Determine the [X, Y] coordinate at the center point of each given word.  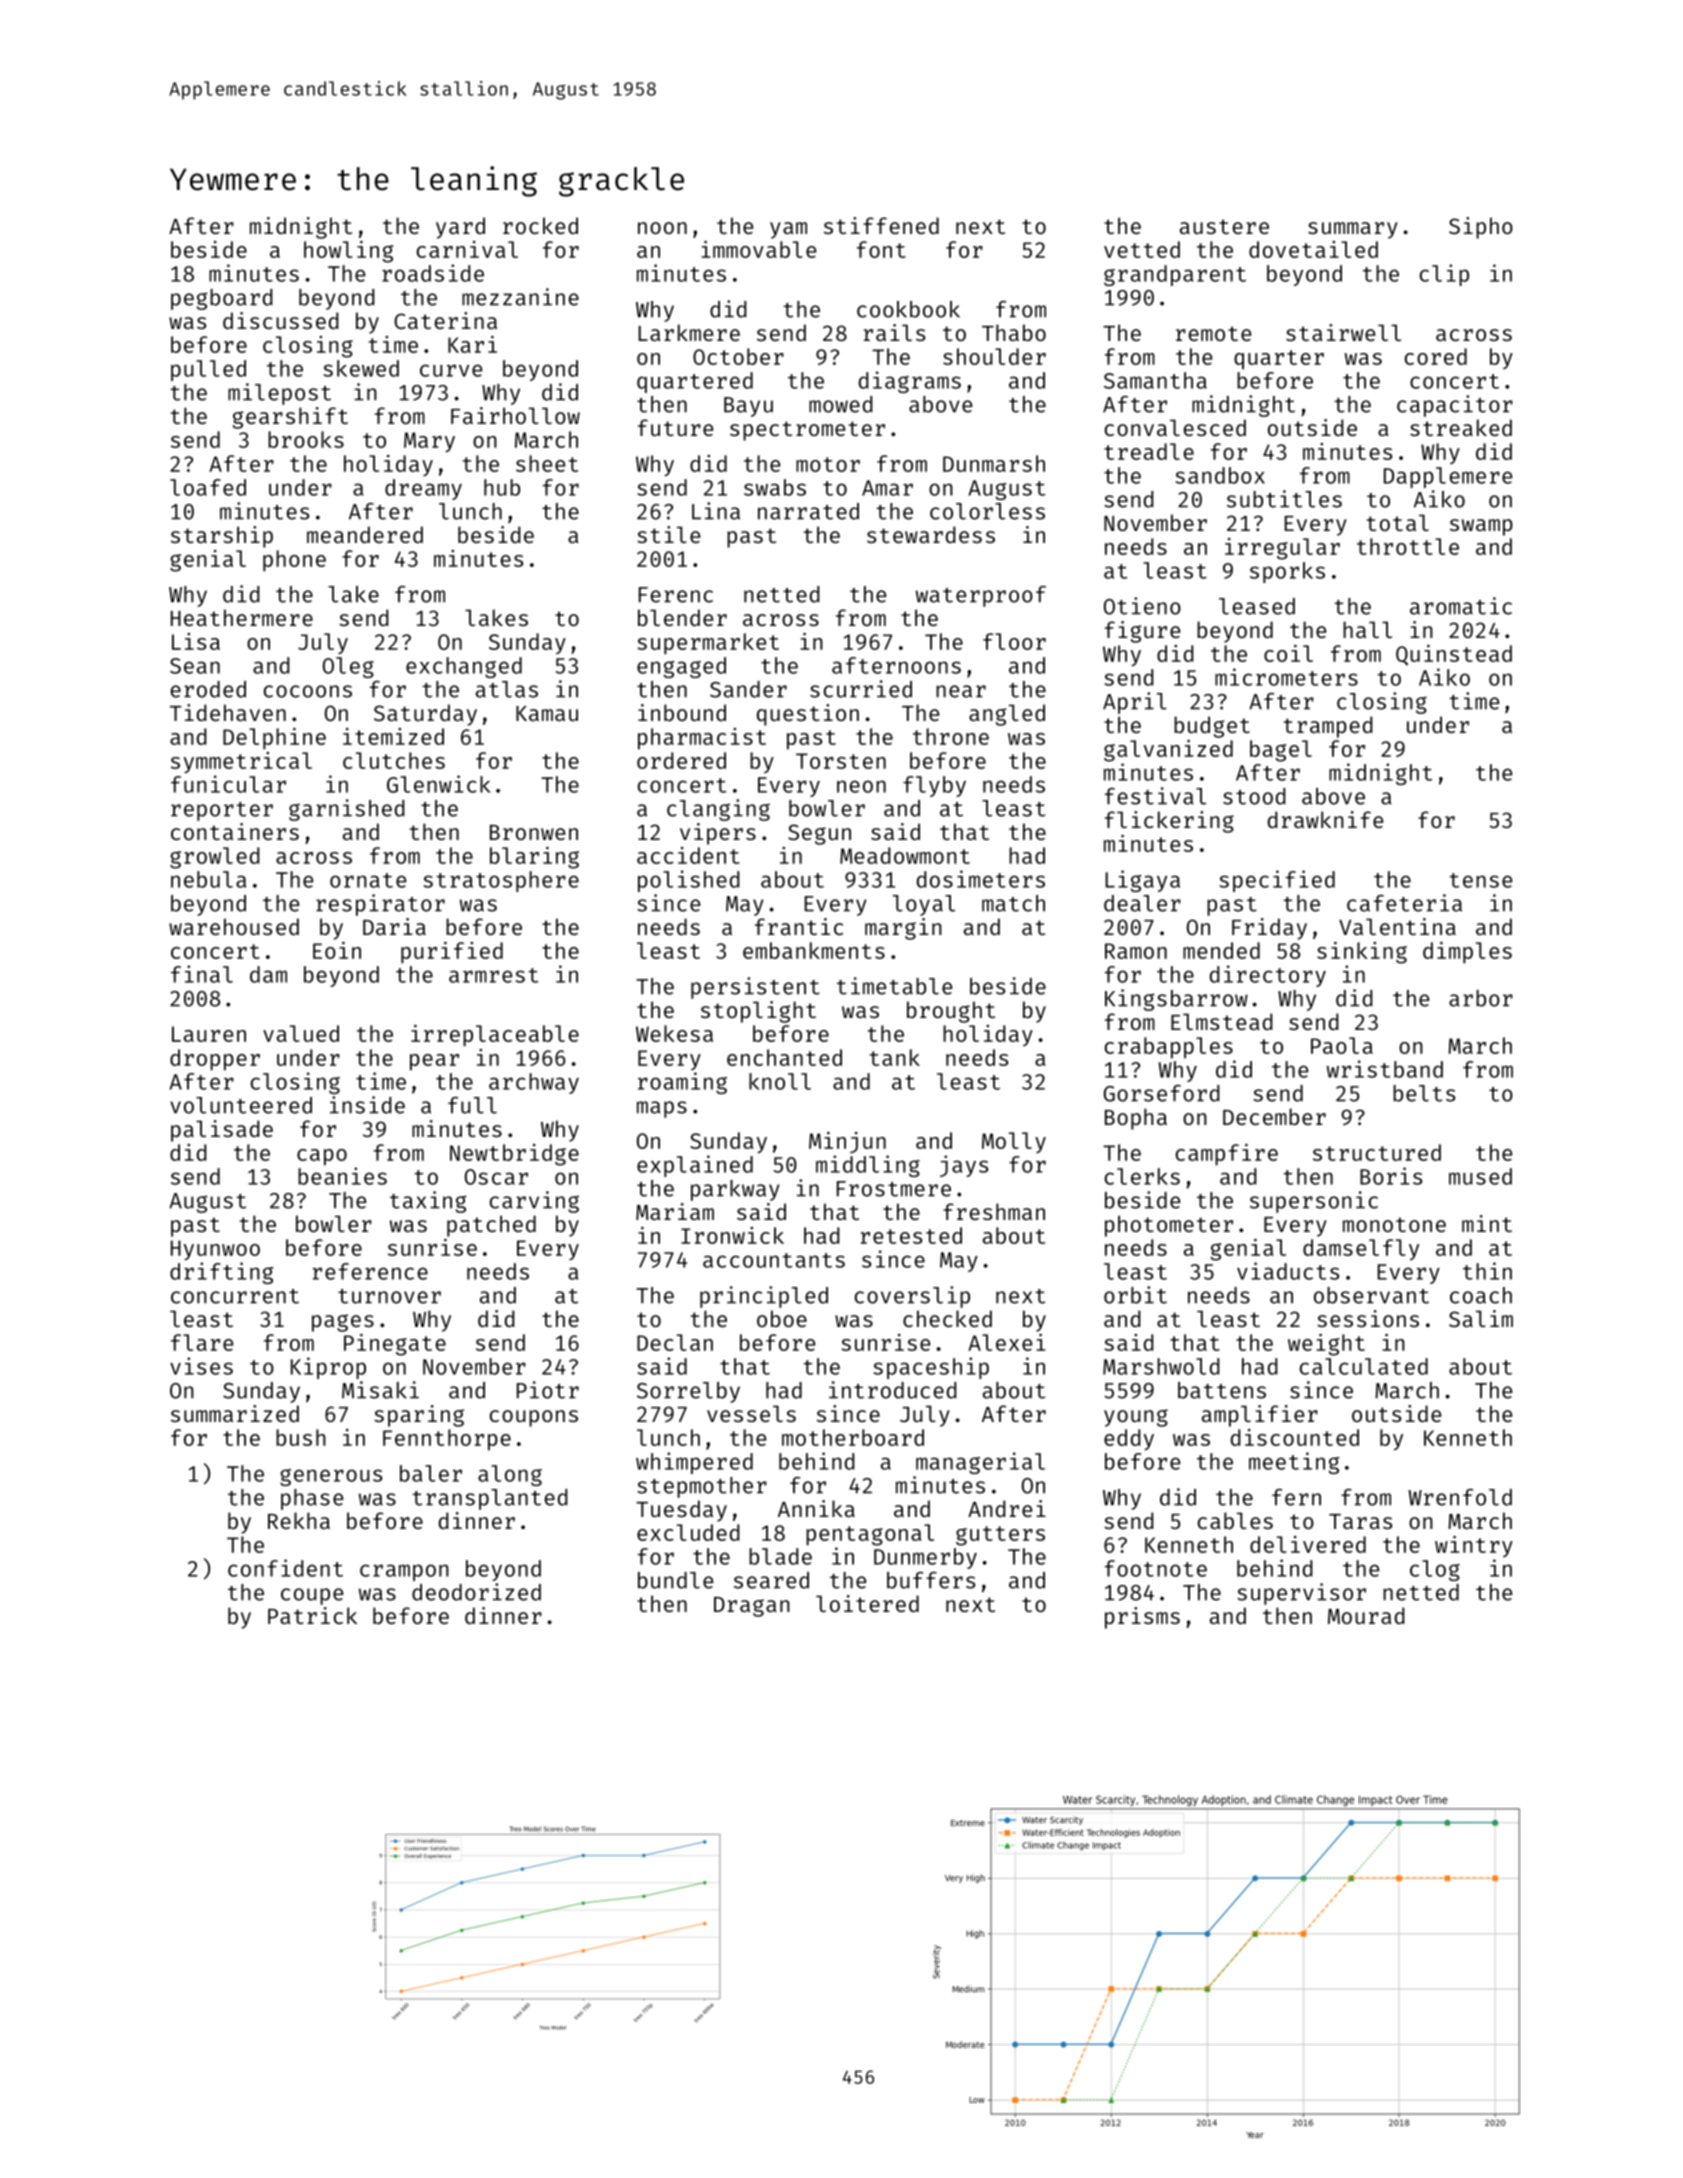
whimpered [694, 1463]
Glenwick [439, 784]
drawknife [1325, 819]
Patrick [312, 1615]
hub [502, 487]
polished [689, 881]
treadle [1149, 451]
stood [1254, 796]
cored [1436, 356]
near [961, 691]
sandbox [1220, 475]
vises [201, 1366]
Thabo [1014, 332]
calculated [1364, 1366]
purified [452, 953]
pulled [208, 370]
